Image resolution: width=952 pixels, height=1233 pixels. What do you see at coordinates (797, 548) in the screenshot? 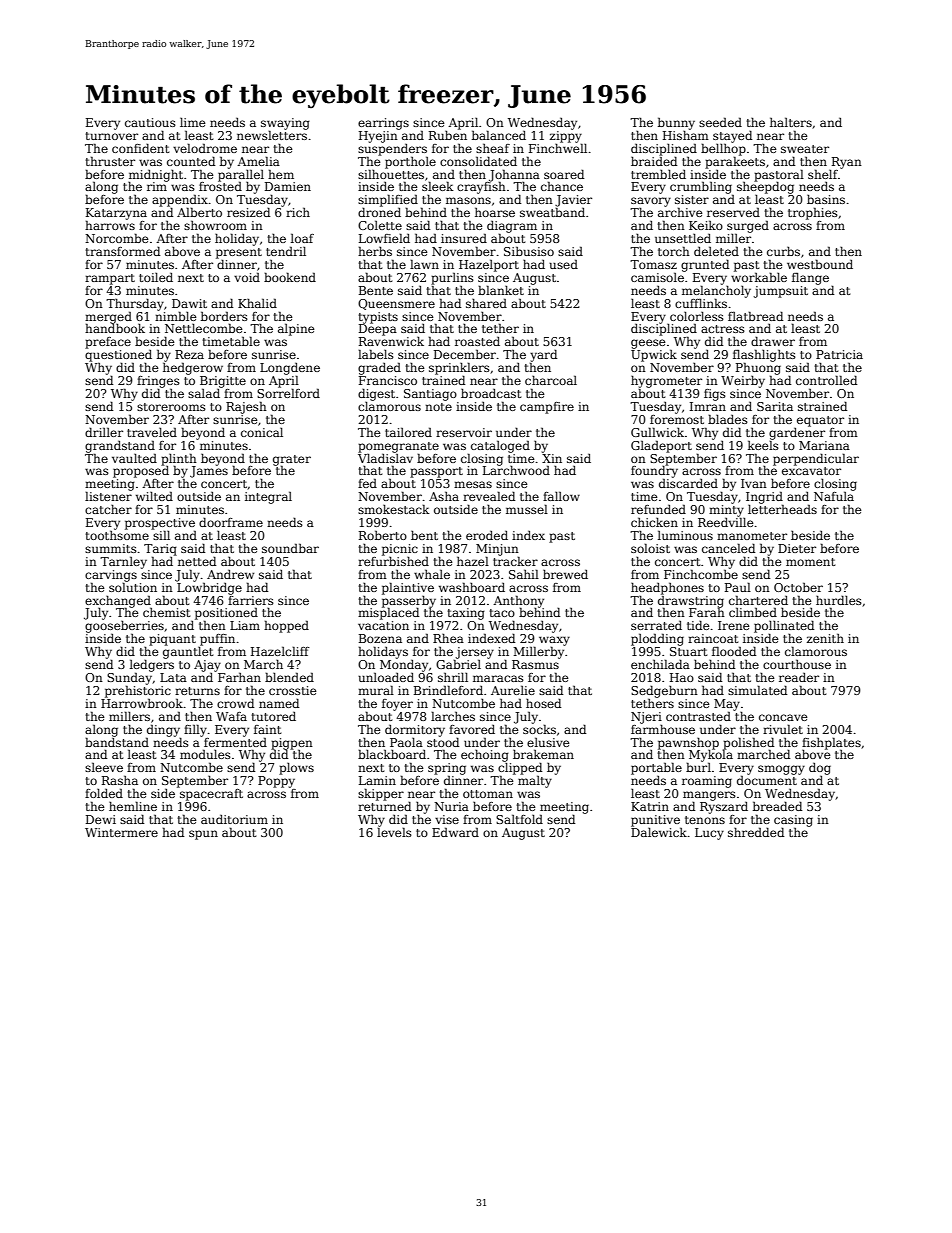
I see `Dieter` at bounding box center [797, 548].
